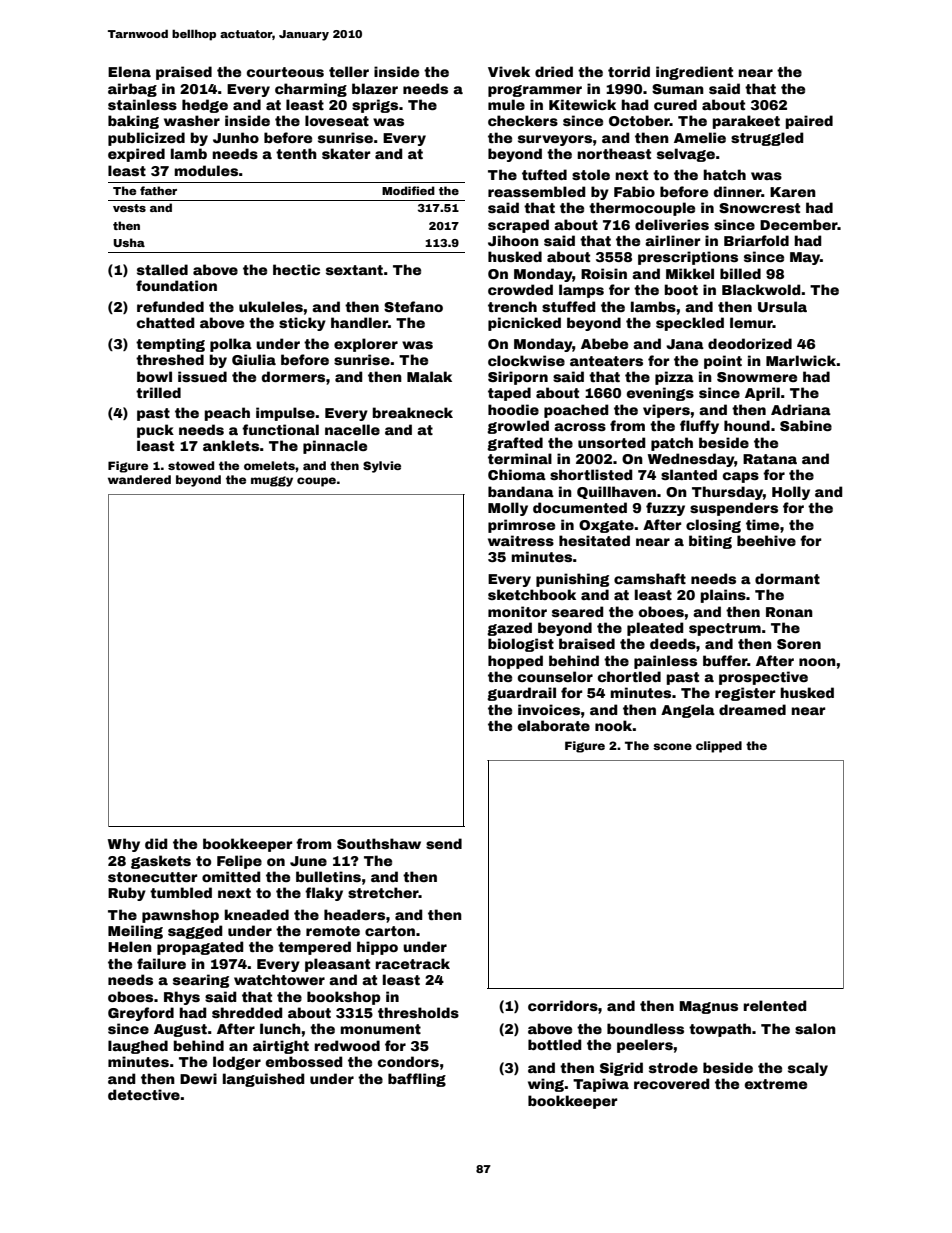 The width and height of the document is (952, 1233). What do you see at coordinates (708, 1007) in the document?
I see `Magnus` at bounding box center [708, 1007].
